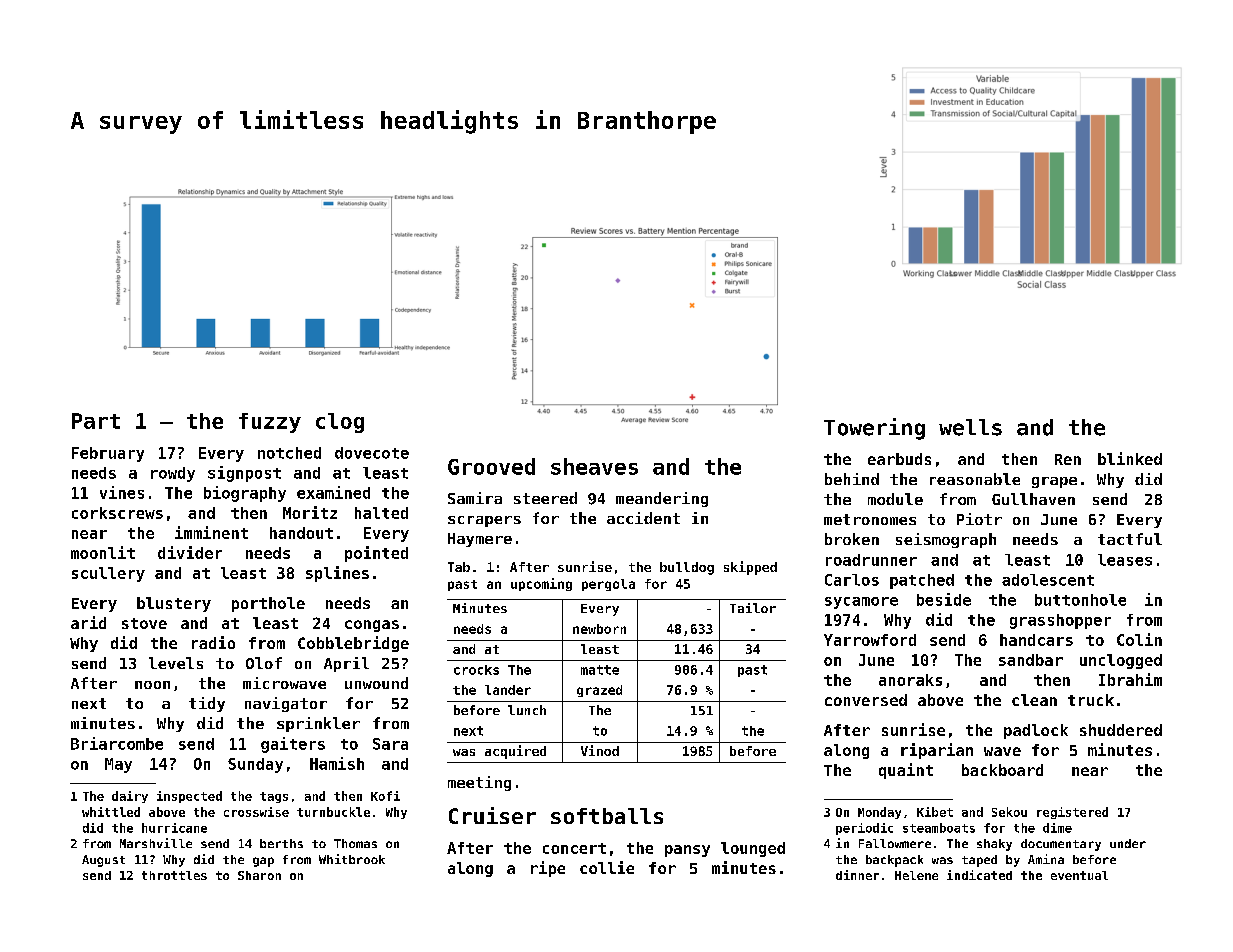  I want to click on fuzzy, so click(270, 423).
